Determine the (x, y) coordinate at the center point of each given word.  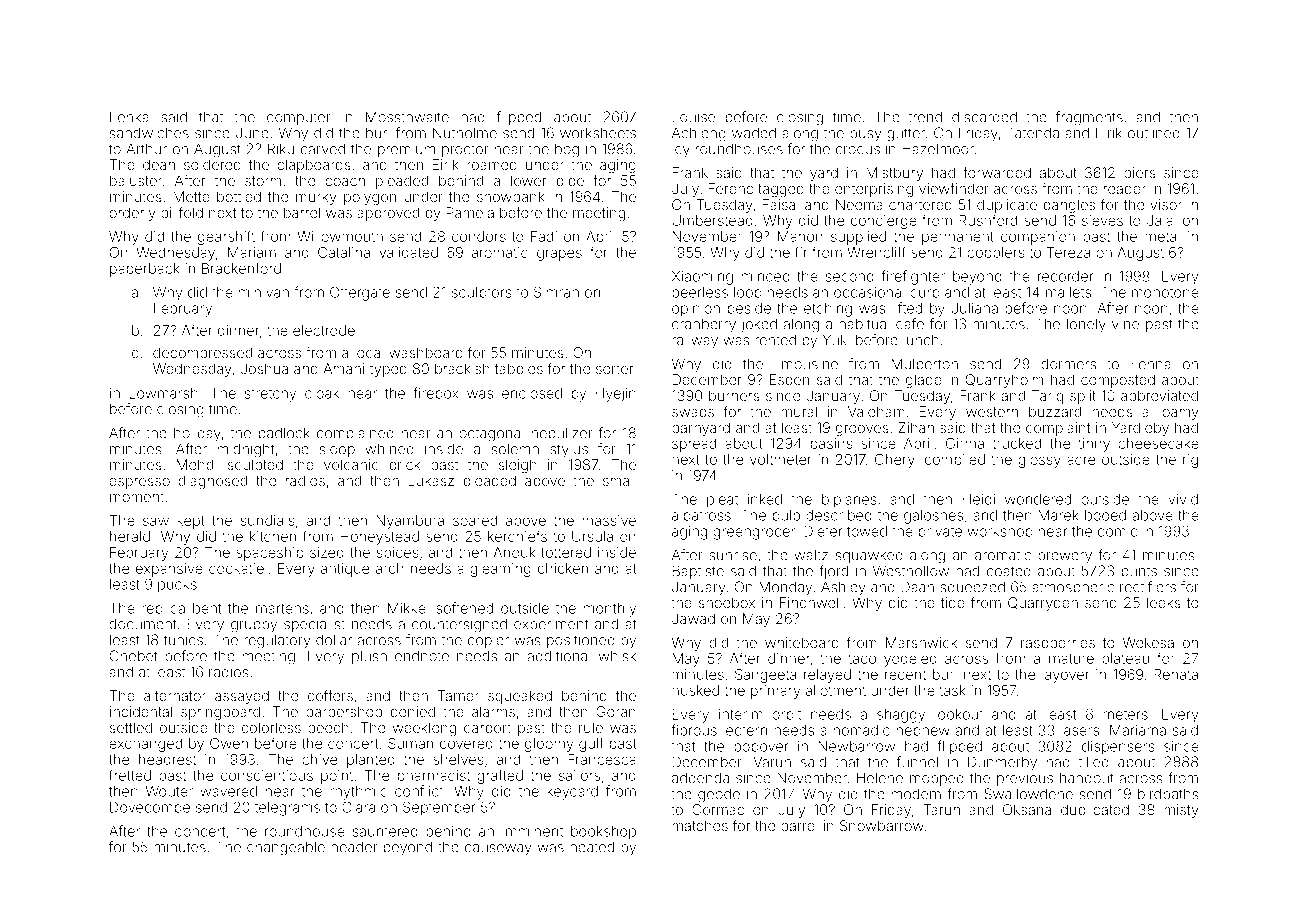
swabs (693, 411)
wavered (228, 791)
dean (159, 164)
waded (754, 133)
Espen (789, 381)
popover (761, 749)
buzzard (1055, 411)
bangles (1069, 206)
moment (137, 497)
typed (388, 370)
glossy (1039, 461)
